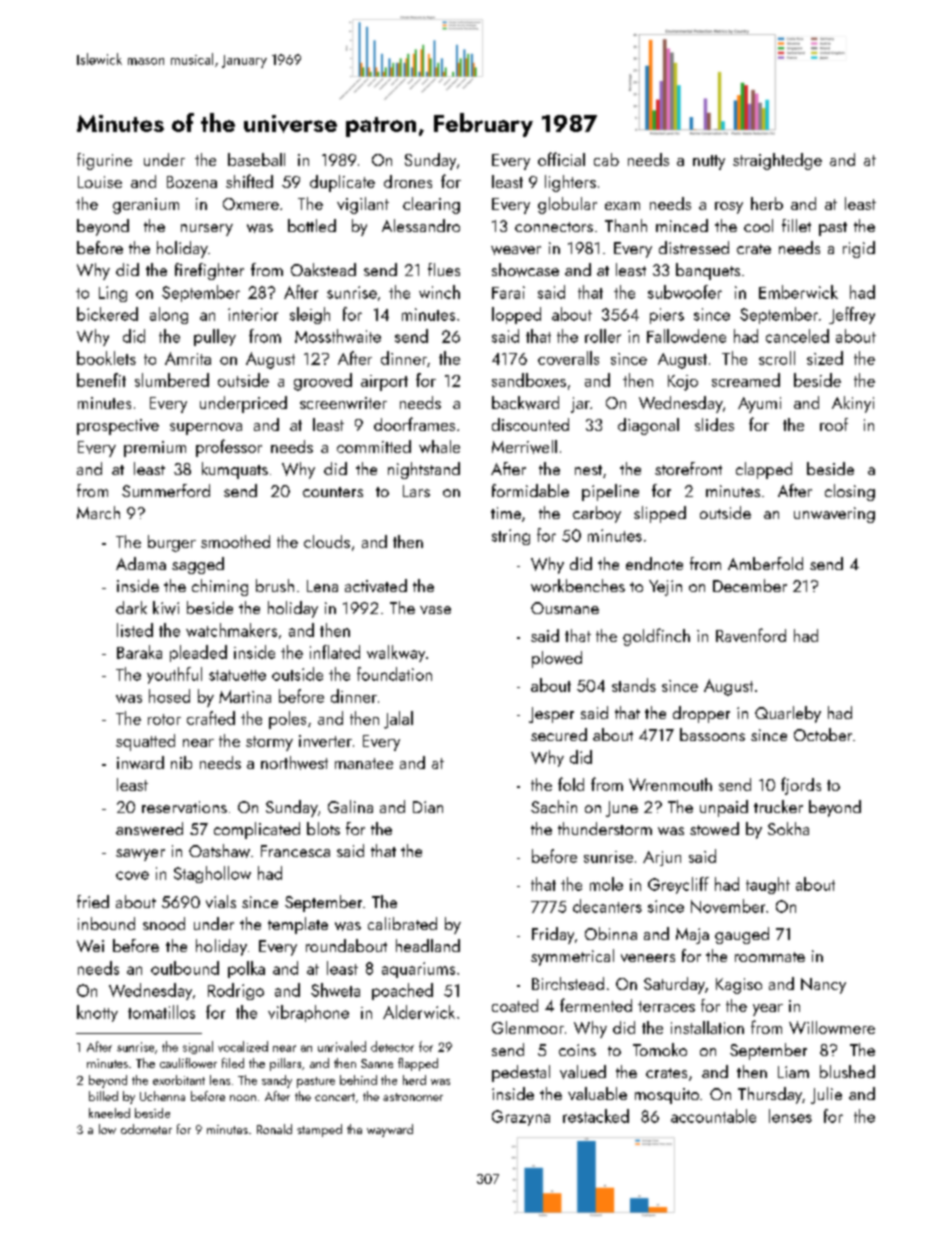 The width and height of the document is (952, 1233). What do you see at coordinates (90, 946) in the document?
I see `Wei` at bounding box center [90, 946].
